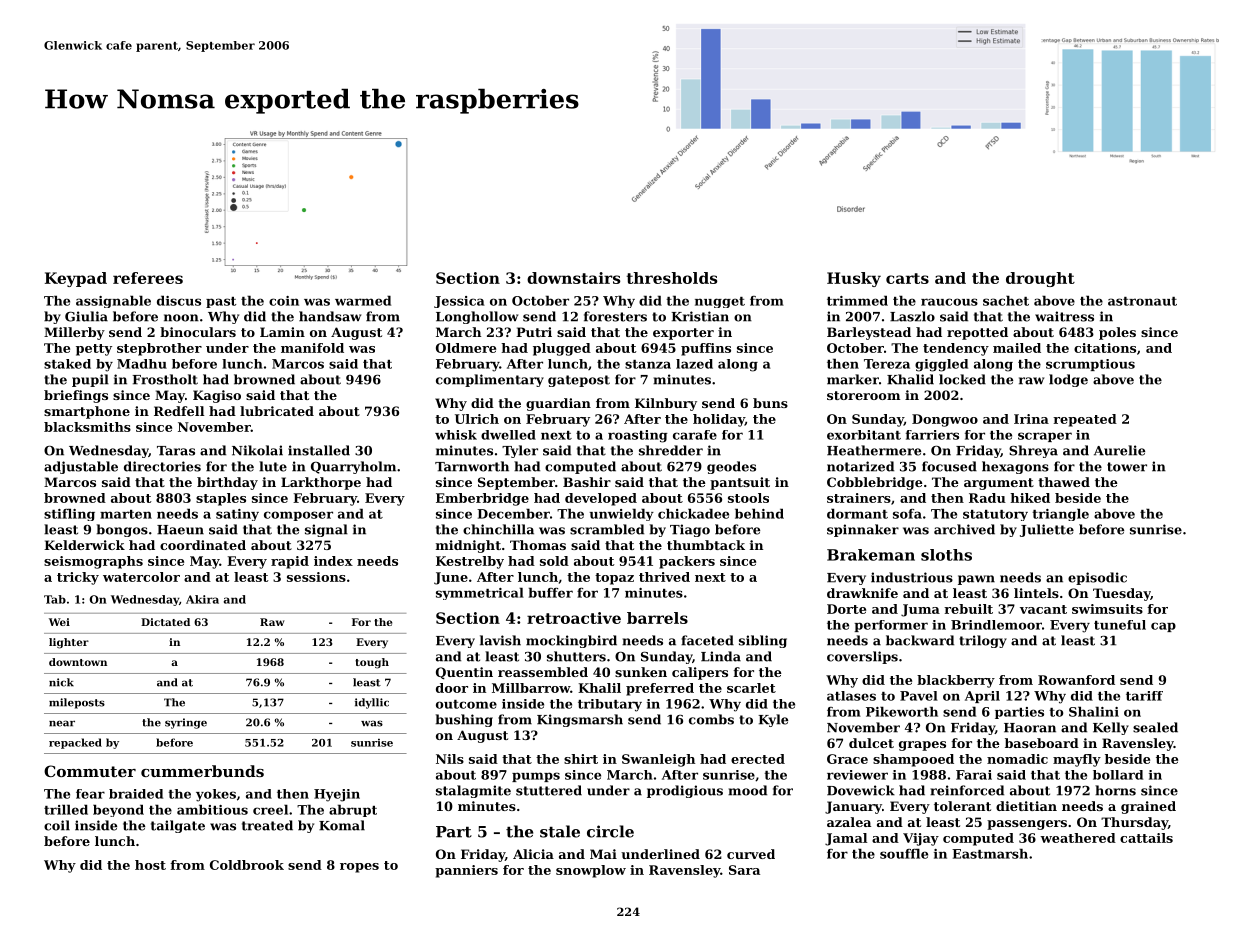 This page has height=952, width=1233. What do you see at coordinates (148, 278) in the page?
I see `referees` at bounding box center [148, 278].
